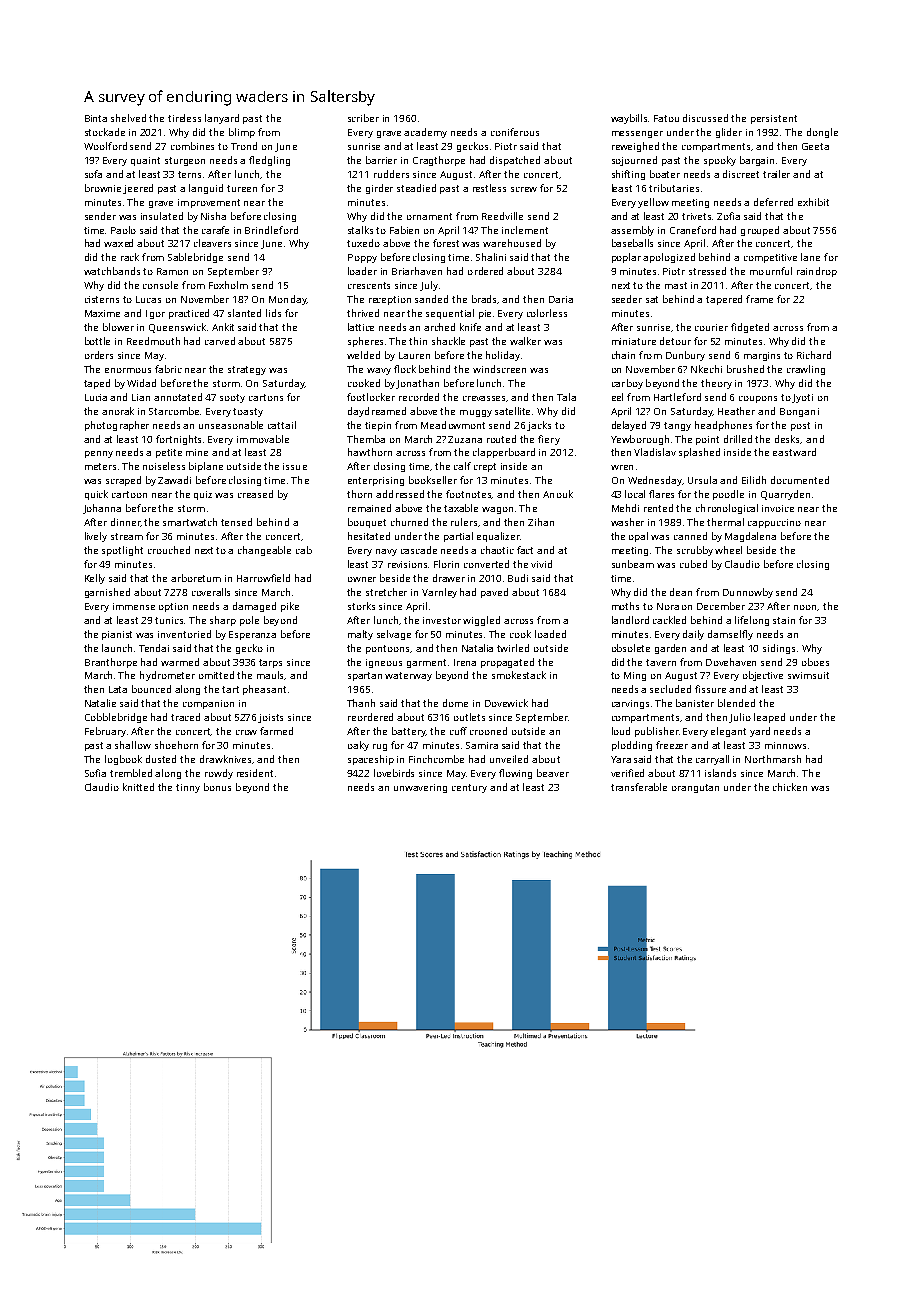  Describe the element at coordinates (217, 787) in the screenshot. I see `bonus` at that location.
